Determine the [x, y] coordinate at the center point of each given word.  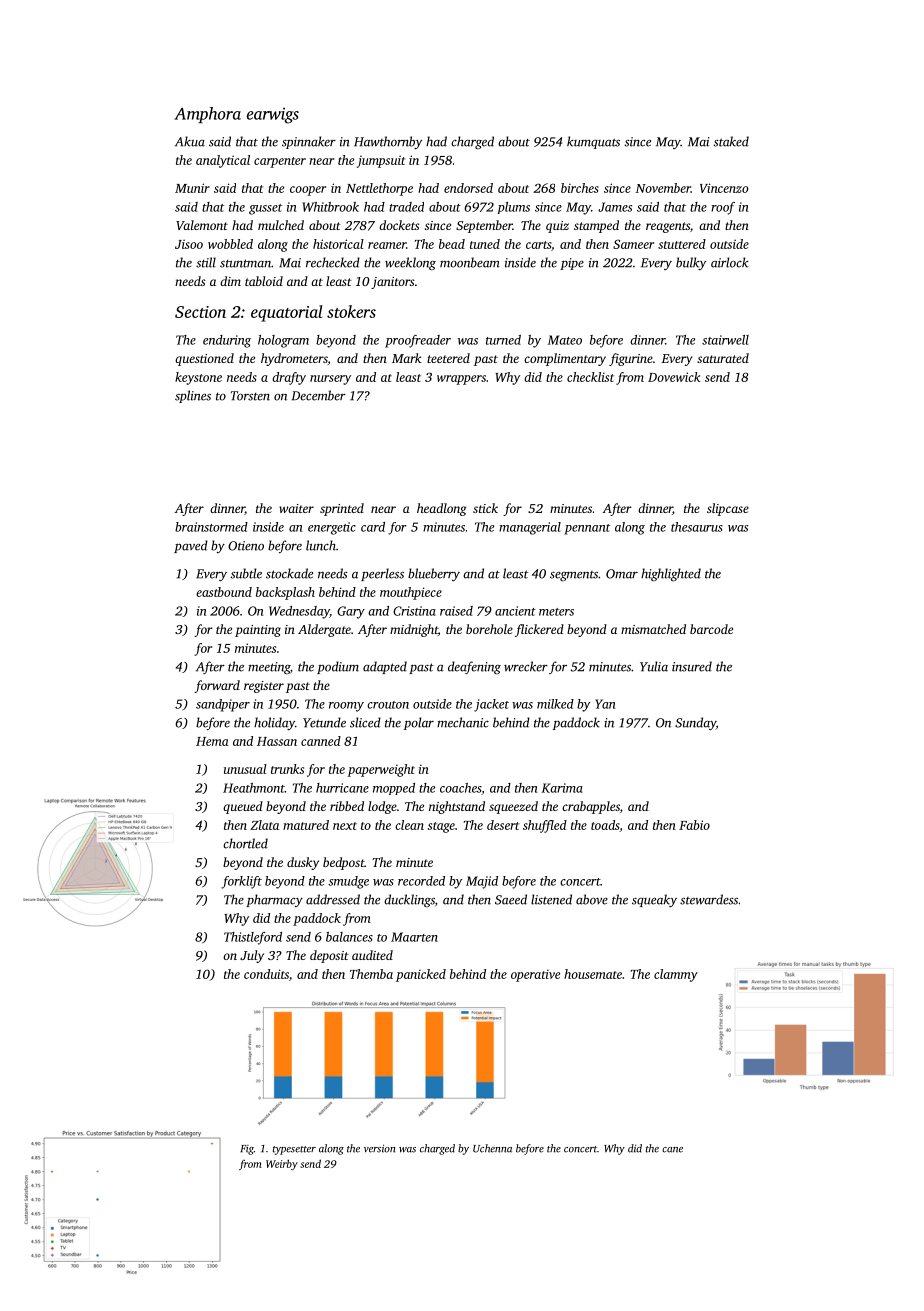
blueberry [434, 574]
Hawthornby [388, 142]
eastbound [224, 592]
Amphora [207, 115]
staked [731, 141]
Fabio [694, 825]
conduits [266, 974]
